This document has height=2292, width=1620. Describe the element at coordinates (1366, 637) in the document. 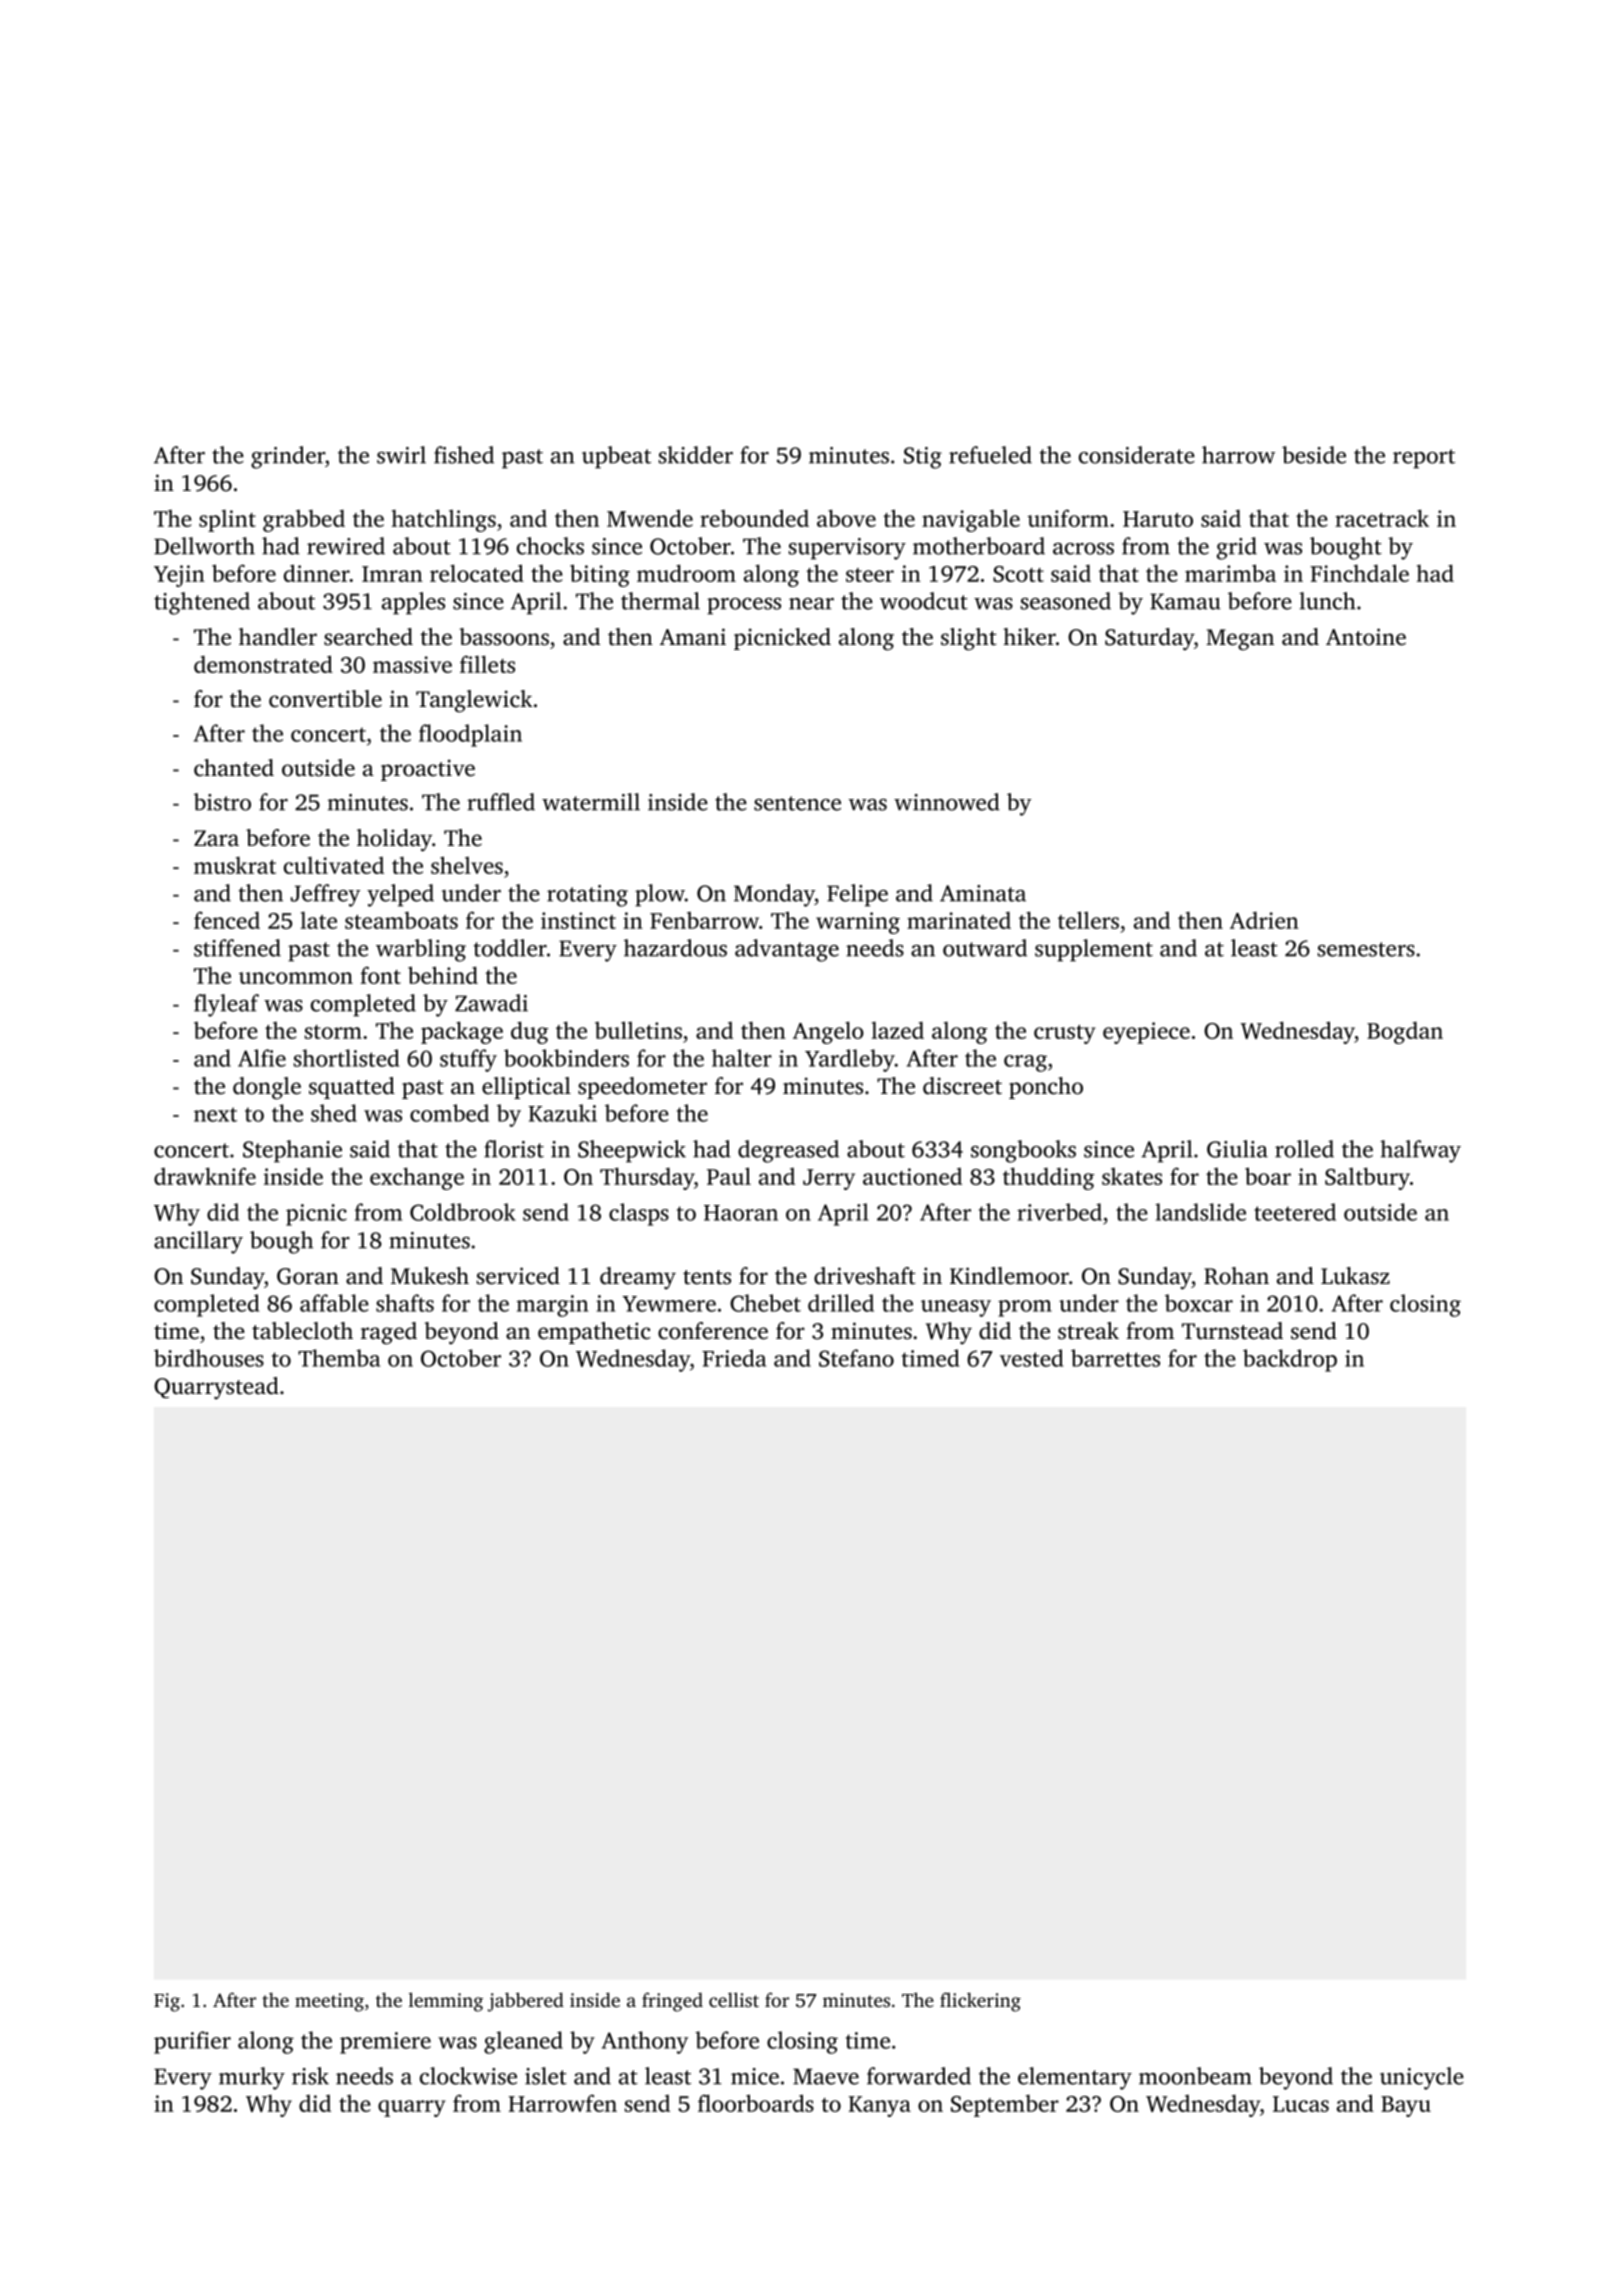

I see `Antoine` at that location.
